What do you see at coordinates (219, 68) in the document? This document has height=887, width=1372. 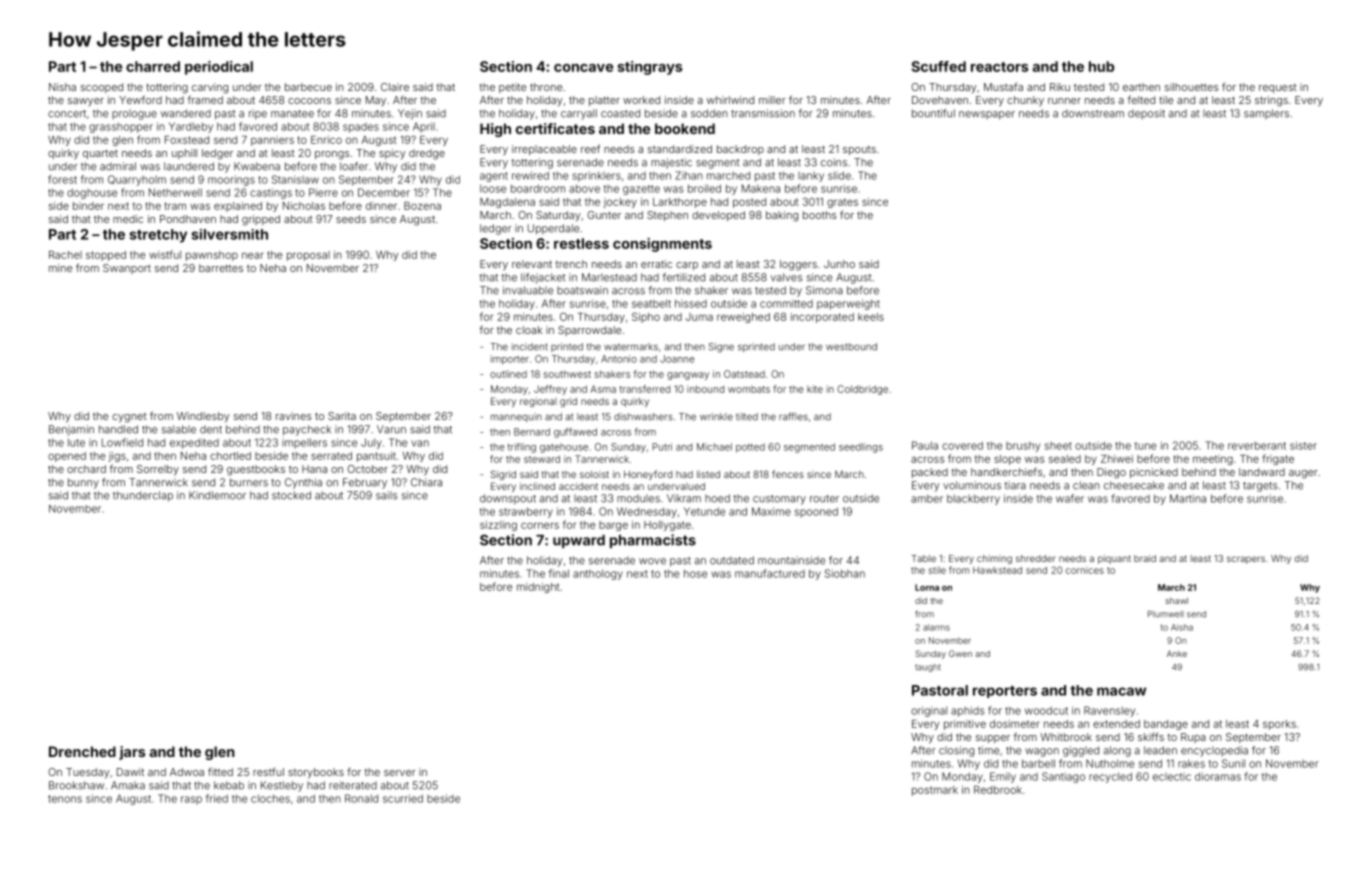 I see `periodical` at bounding box center [219, 68].
